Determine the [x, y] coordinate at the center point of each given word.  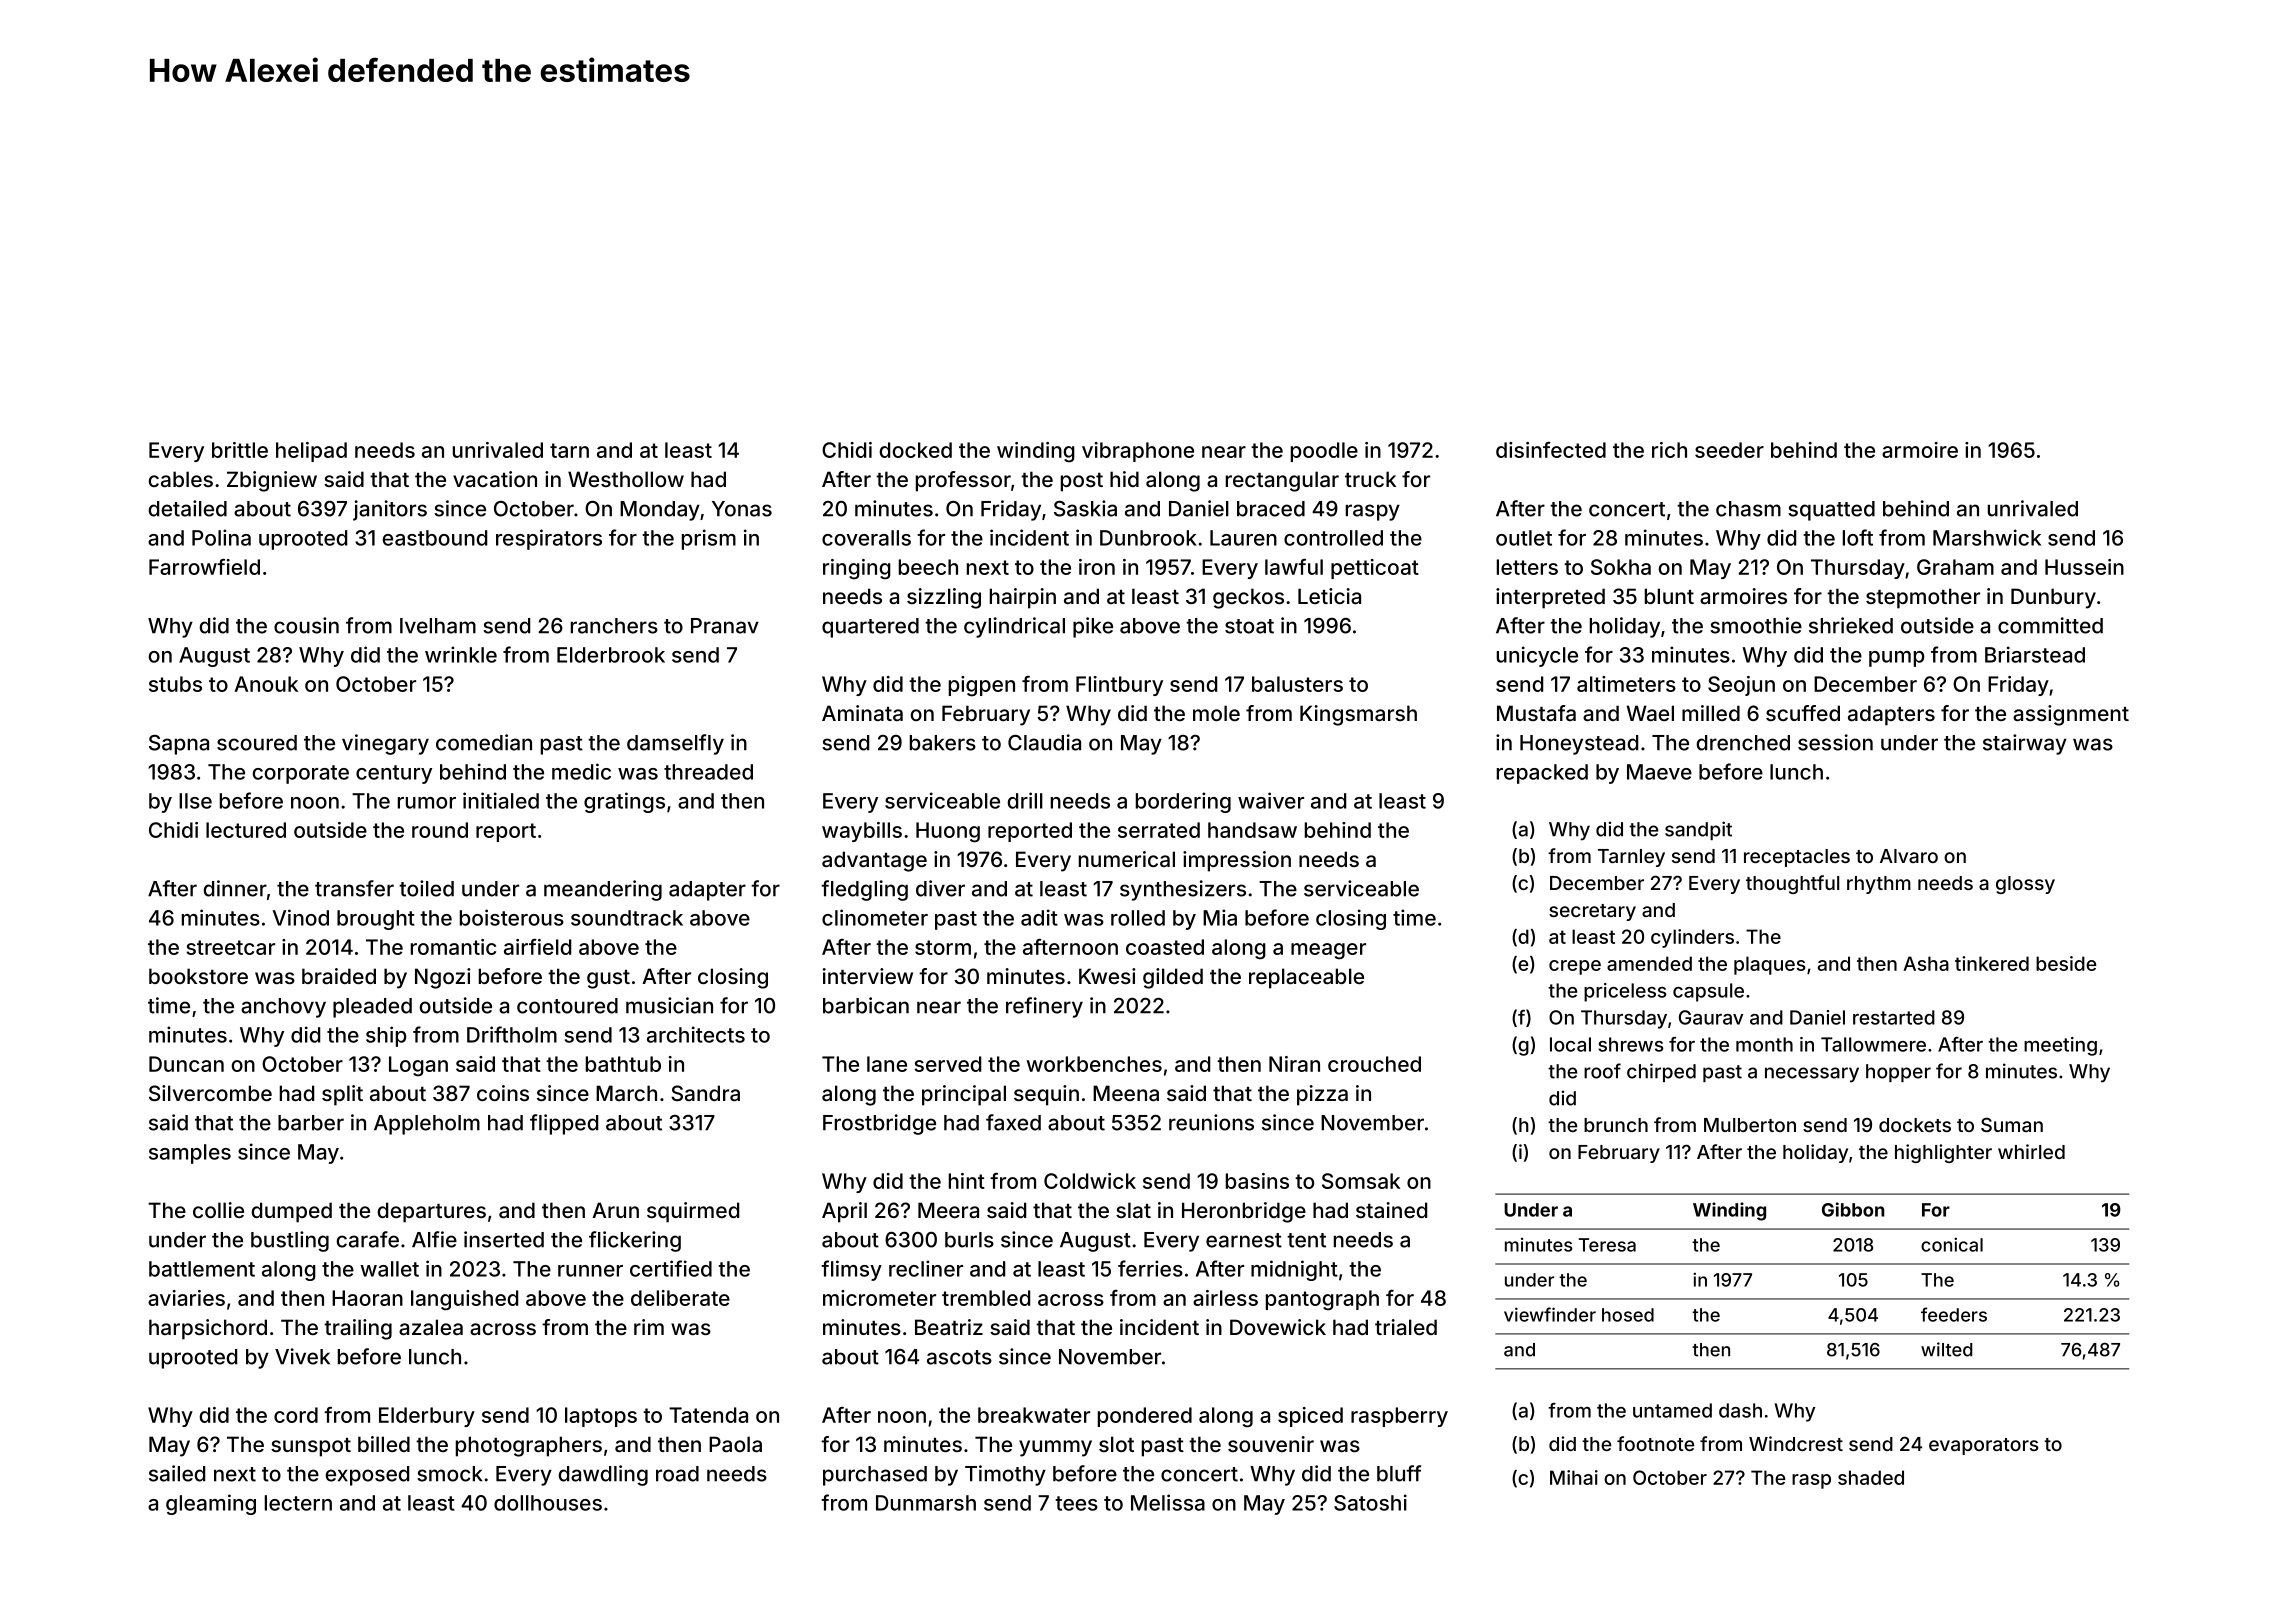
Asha [1926, 963]
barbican [866, 1005]
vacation [495, 479]
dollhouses [548, 1503]
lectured [246, 830]
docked [916, 450]
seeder [1729, 450]
